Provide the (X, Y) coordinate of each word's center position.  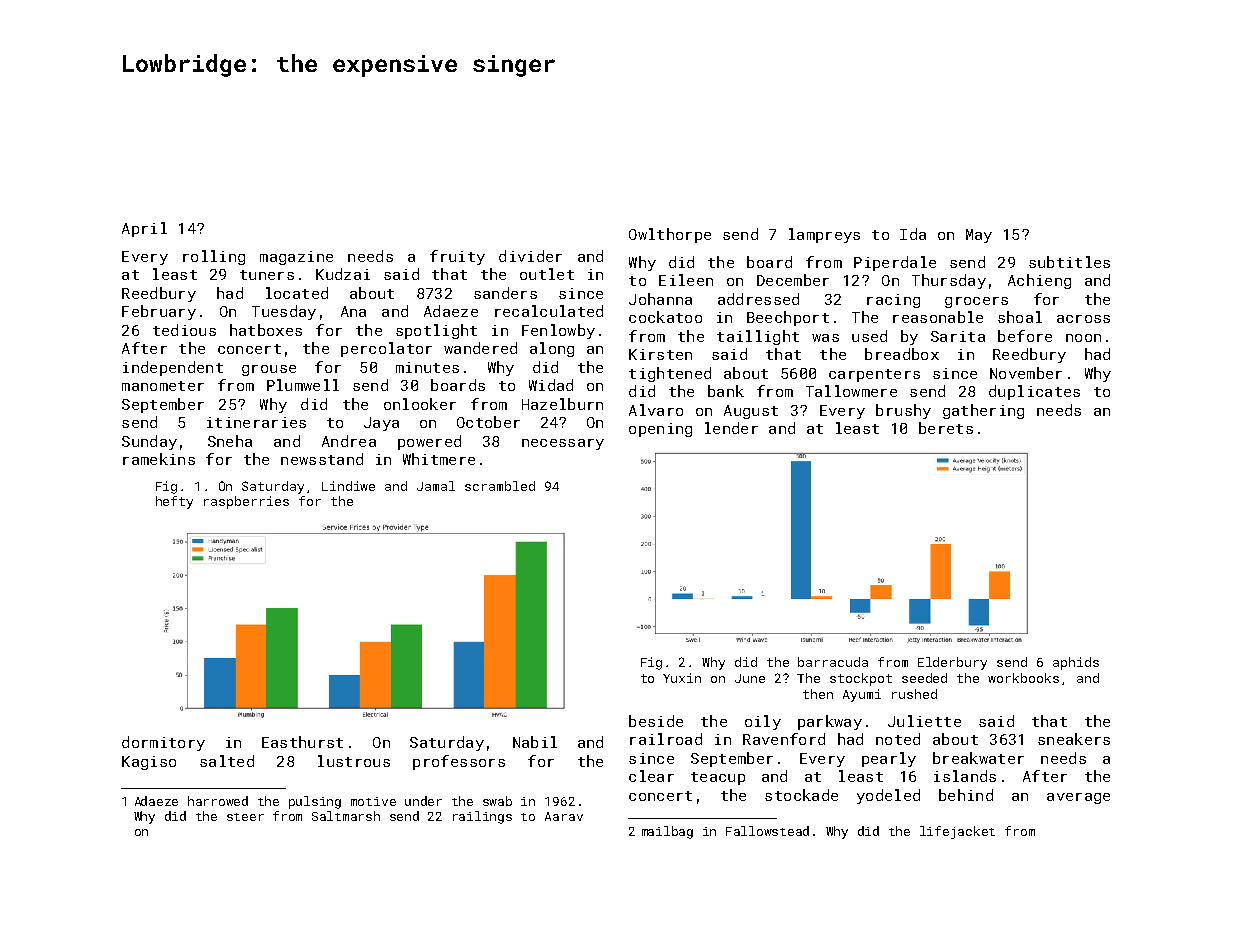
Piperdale (895, 263)
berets (946, 428)
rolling (214, 257)
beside (656, 721)
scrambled (500, 486)
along (552, 349)
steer (245, 817)
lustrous (354, 761)
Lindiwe (348, 486)
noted (898, 739)
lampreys (824, 235)
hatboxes (266, 330)
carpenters (874, 375)
